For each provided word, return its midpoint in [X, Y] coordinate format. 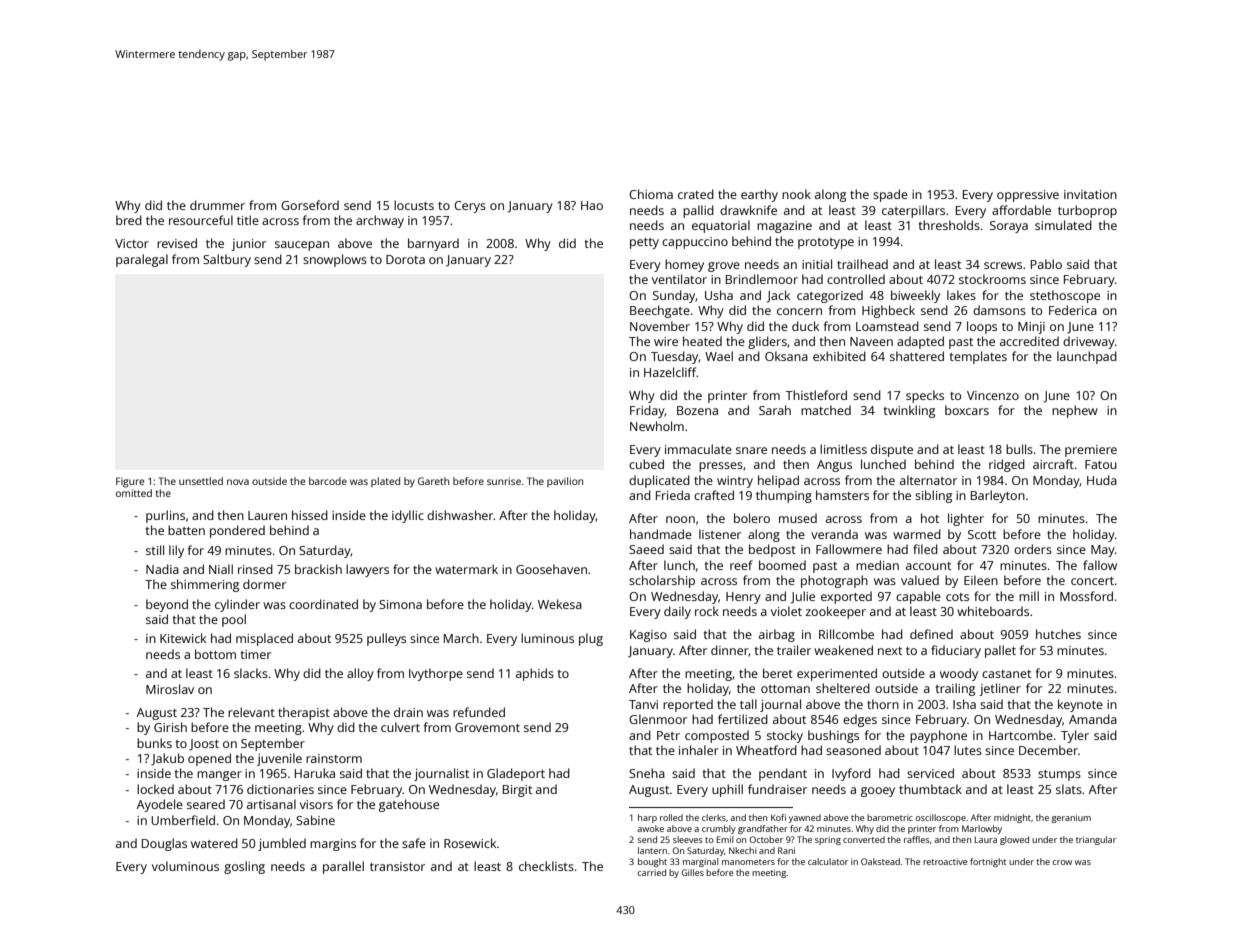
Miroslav [170, 689]
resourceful [201, 220]
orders [1033, 549]
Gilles [693, 872]
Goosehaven [551, 569]
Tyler [1075, 736]
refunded [479, 712]
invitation [1090, 194]
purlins [165, 516]
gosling [244, 867]
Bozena [697, 410]
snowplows [335, 260]
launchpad [1087, 357]
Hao [592, 205]
